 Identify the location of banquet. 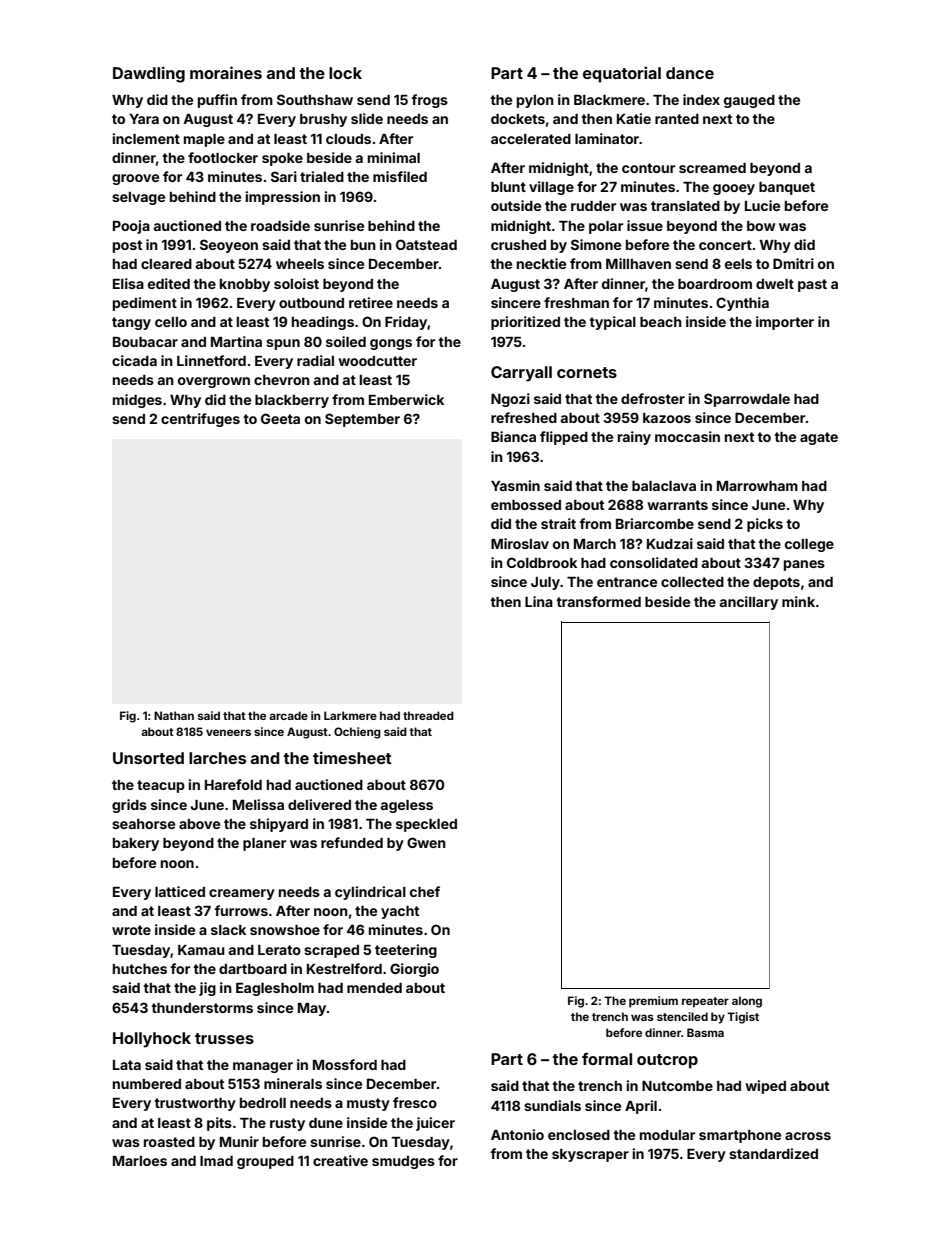
(787, 188).
